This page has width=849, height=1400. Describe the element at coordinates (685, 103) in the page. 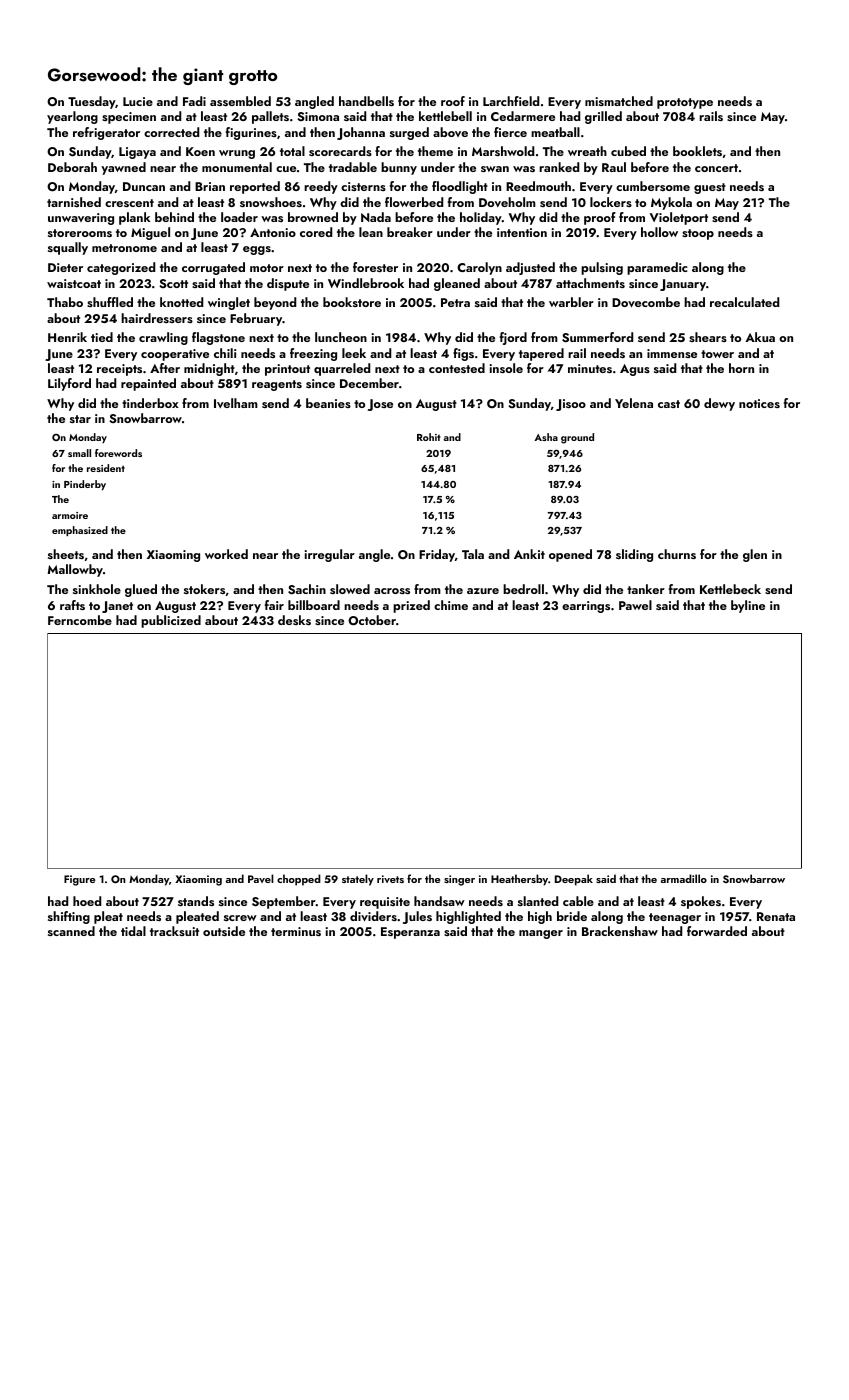

I see `prototype` at that location.
